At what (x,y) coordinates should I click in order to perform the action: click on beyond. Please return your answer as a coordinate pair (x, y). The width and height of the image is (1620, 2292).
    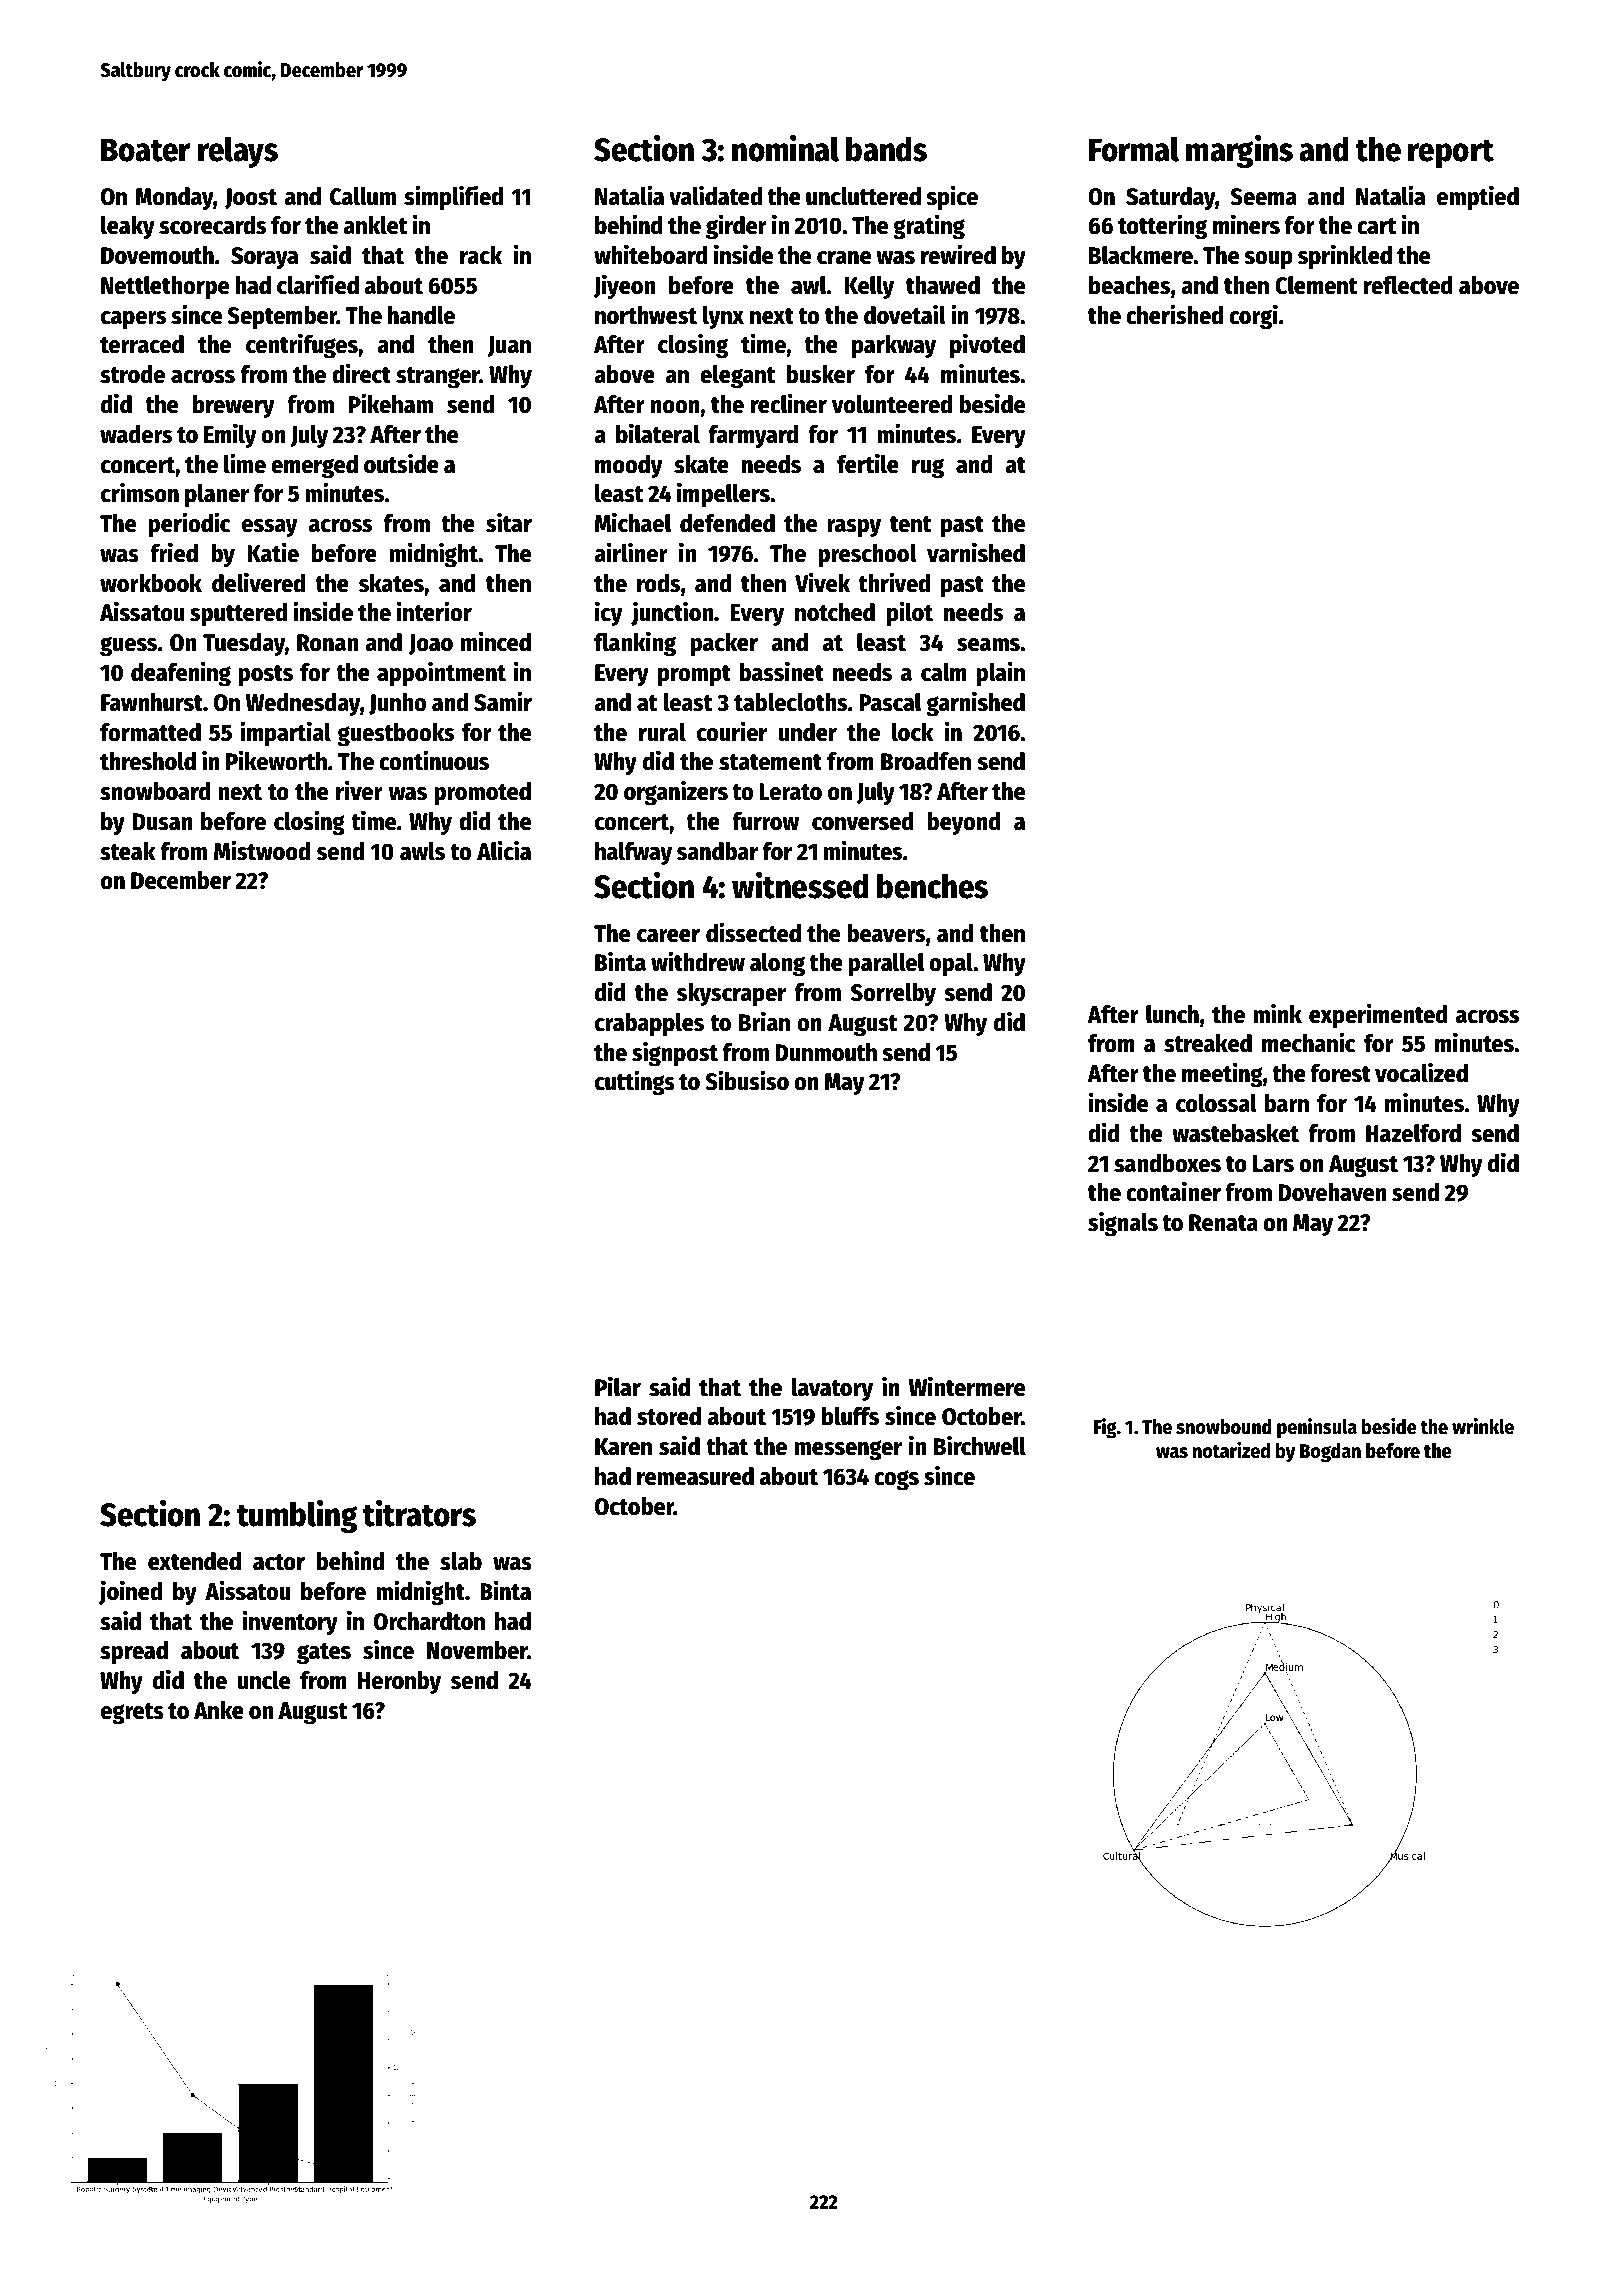
    Looking at the image, I should click on (964, 824).
